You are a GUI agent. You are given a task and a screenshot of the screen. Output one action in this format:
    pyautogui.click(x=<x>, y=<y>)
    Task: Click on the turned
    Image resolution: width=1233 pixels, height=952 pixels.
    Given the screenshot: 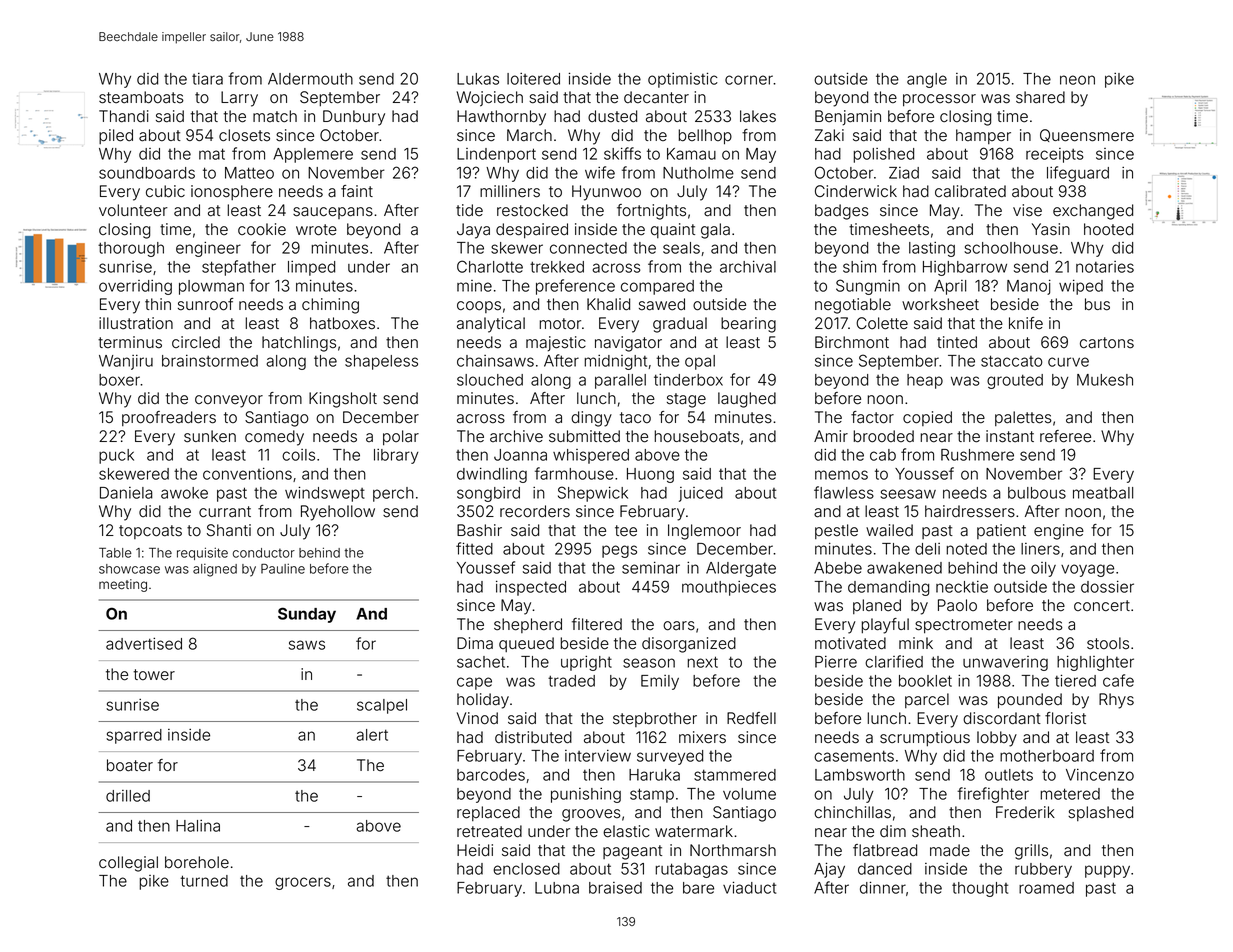 What is the action you would take?
    pyautogui.click(x=204, y=881)
